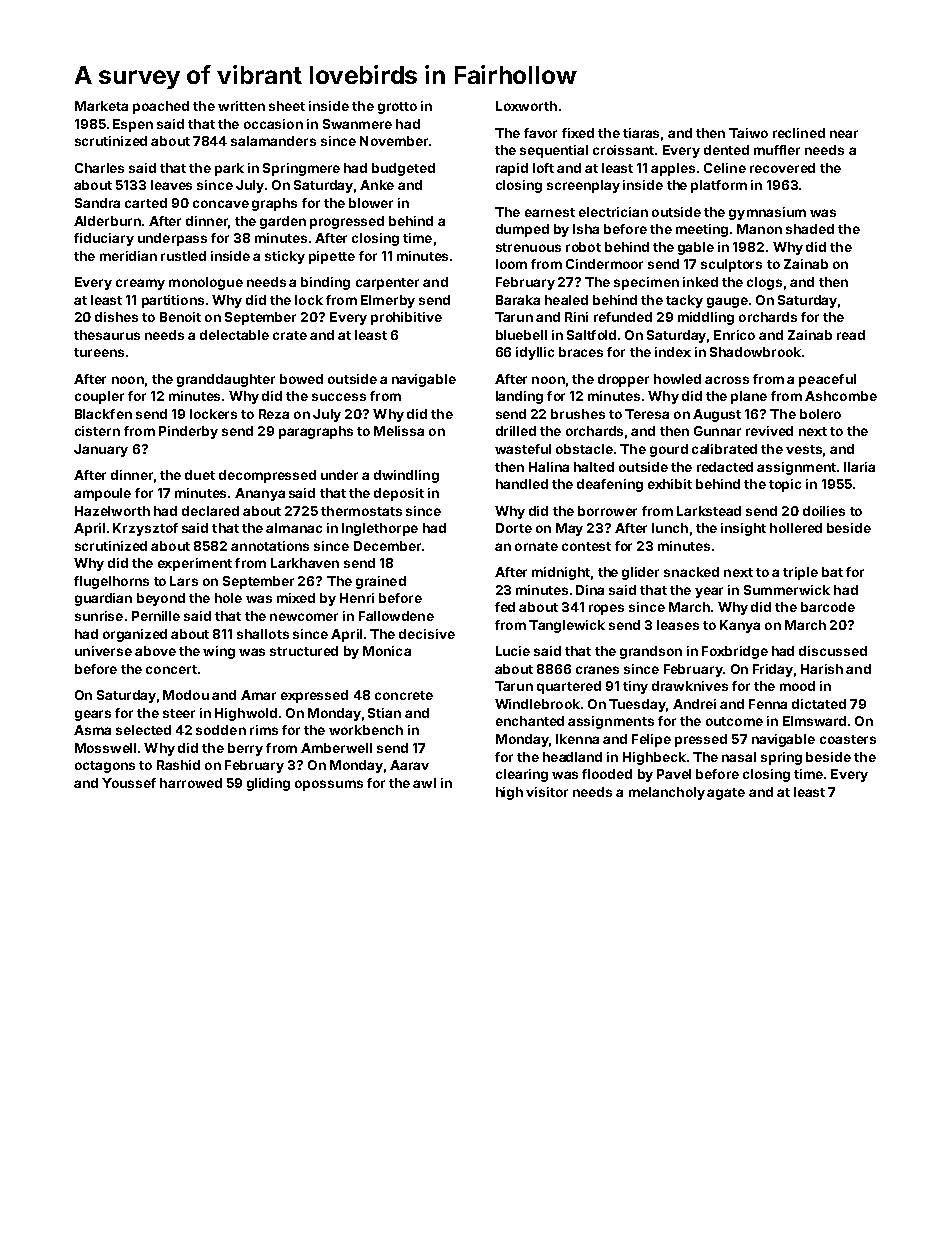 The width and height of the image is (952, 1233). Describe the element at coordinates (287, 106) in the image. I see `sheet` at that location.
